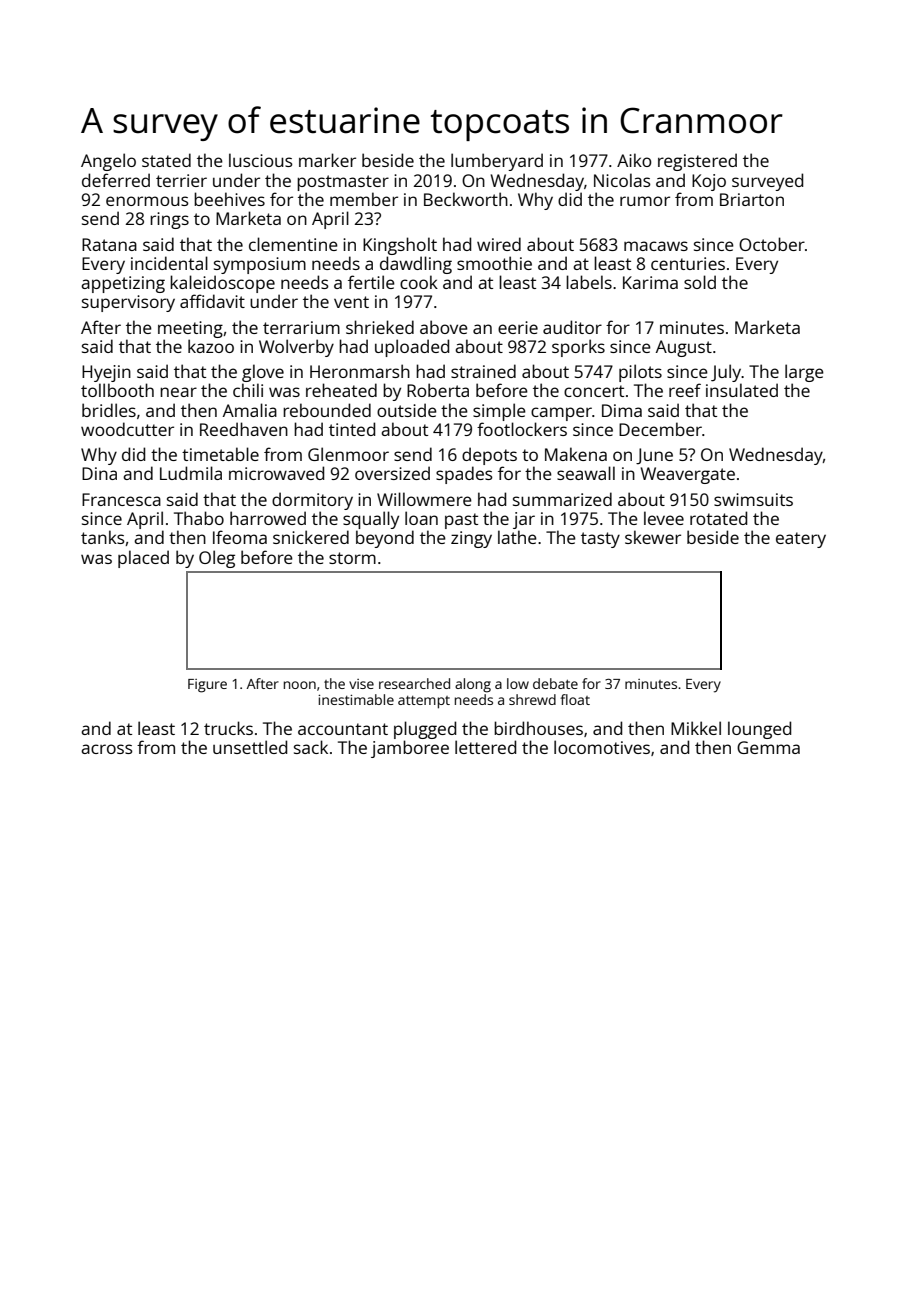  I want to click on October, so click(772, 244).
